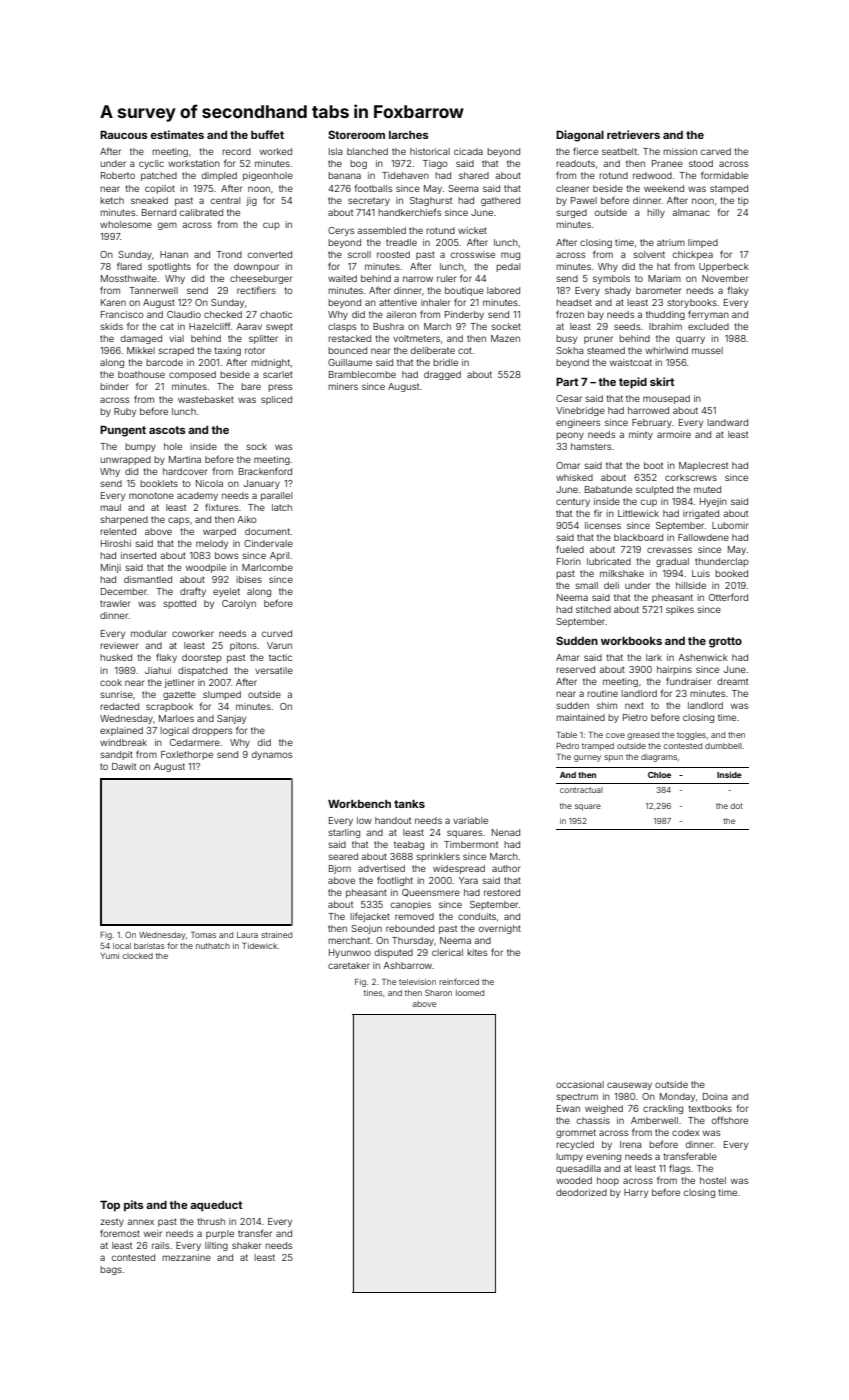 Image resolution: width=849 pixels, height=1400 pixels. Describe the element at coordinates (118, 175) in the image. I see `Roberto` at that location.
